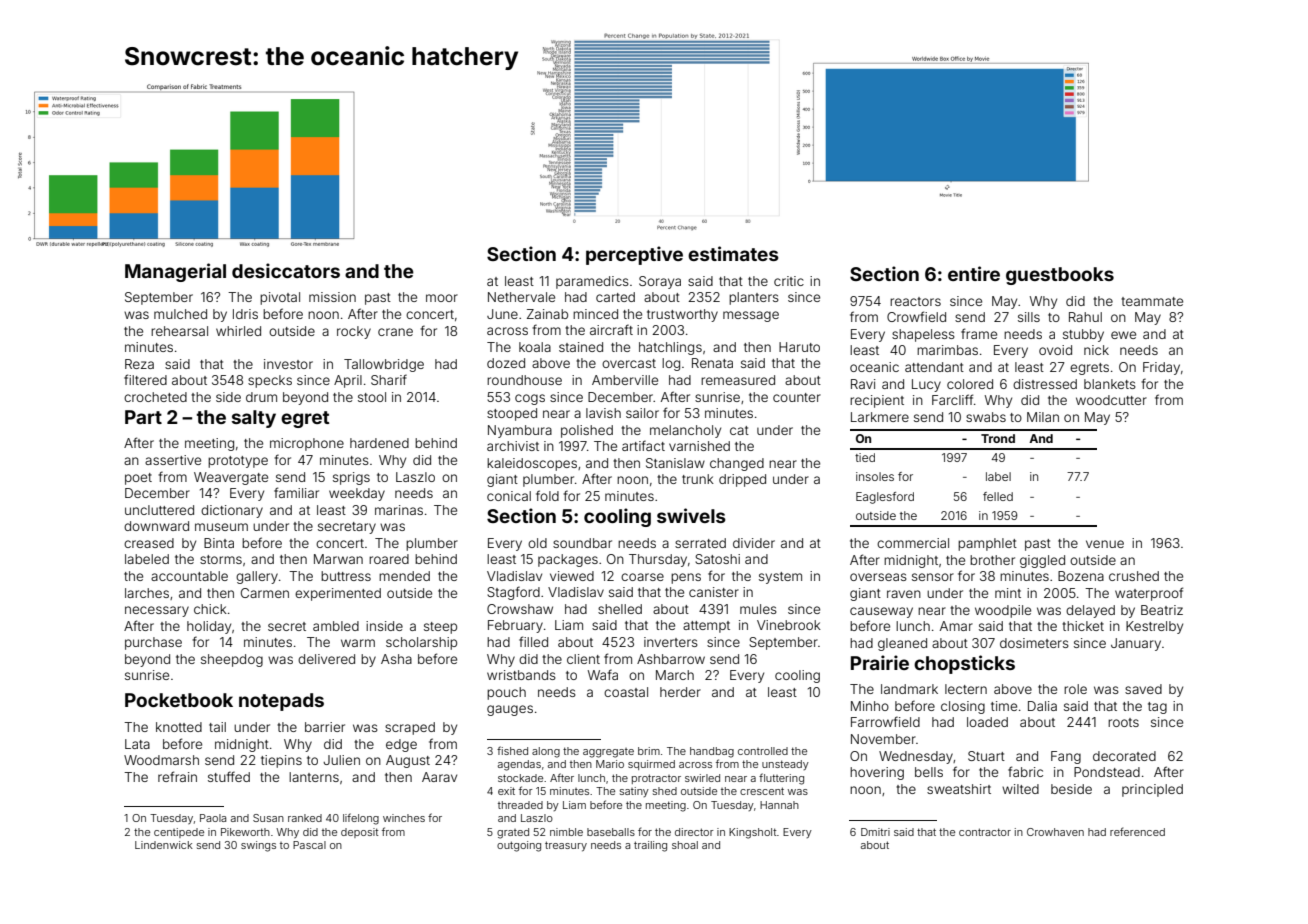  What do you see at coordinates (691, 515) in the screenshot?
I see `swivels` at bounding box center [691, 515].
